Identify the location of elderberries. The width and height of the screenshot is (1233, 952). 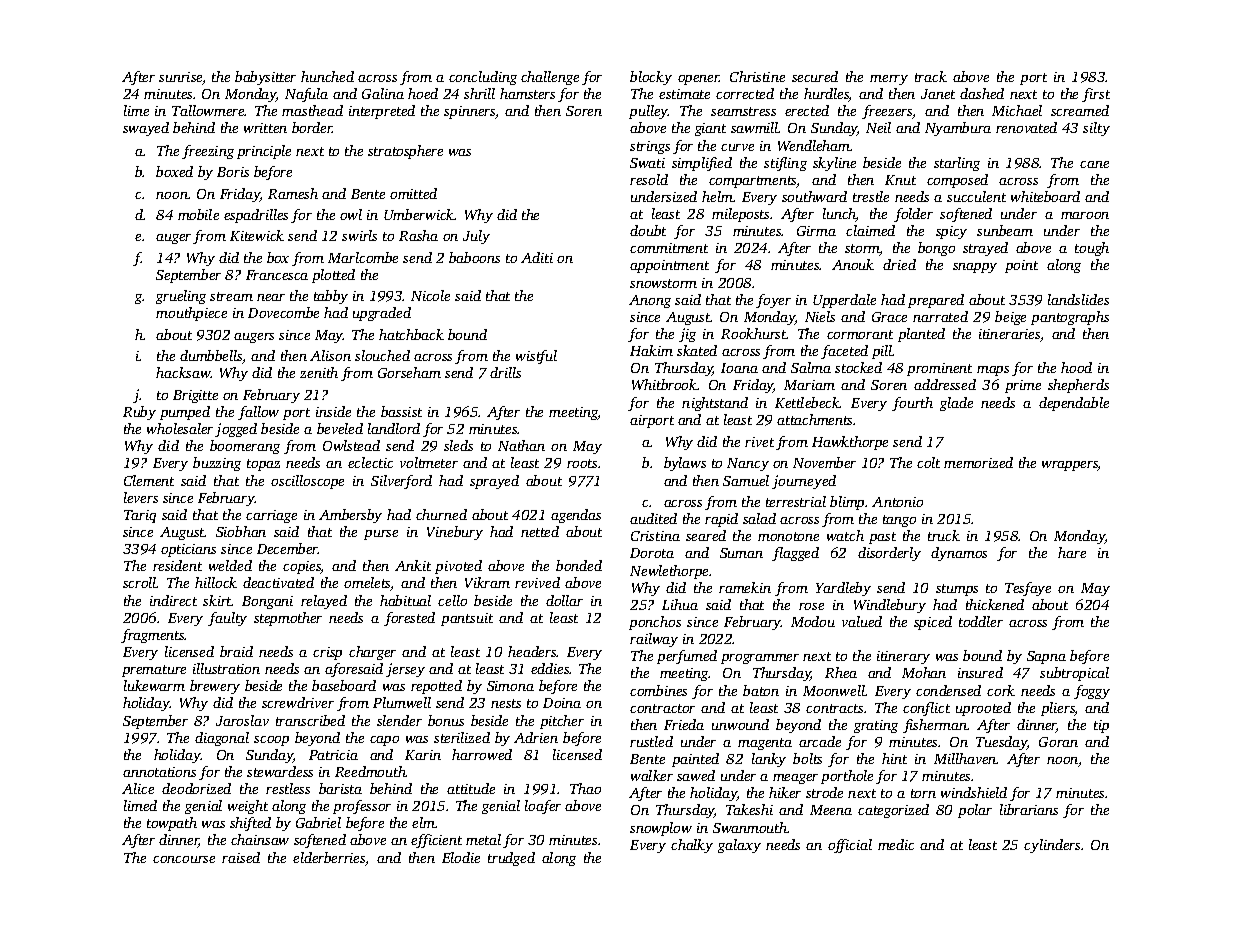
(329, 859).
